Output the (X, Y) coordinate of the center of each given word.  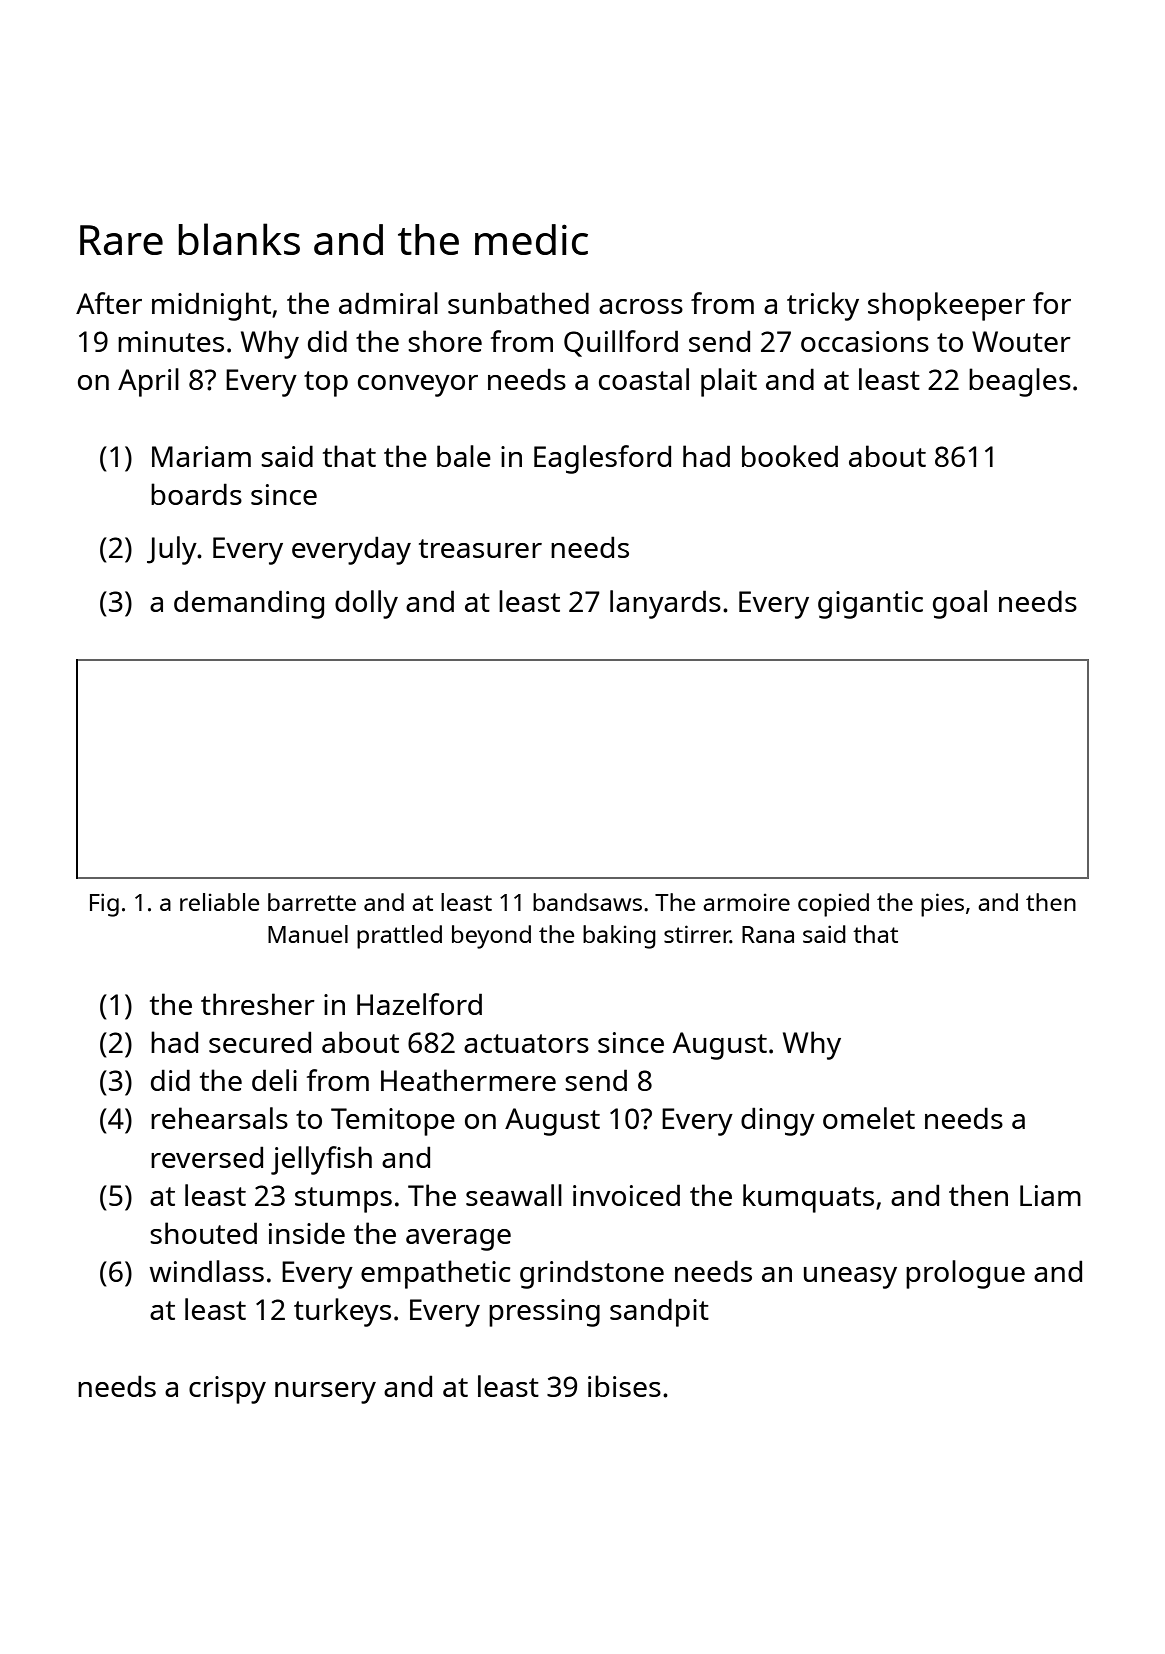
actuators (526, 1043)
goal (960, 604)
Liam (1050, 1195)
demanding (249, 604)
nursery (325, 1393)
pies (942, 905)
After (109, 303)
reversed (207, 1157)
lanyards (665, 604)
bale (464, 456)
